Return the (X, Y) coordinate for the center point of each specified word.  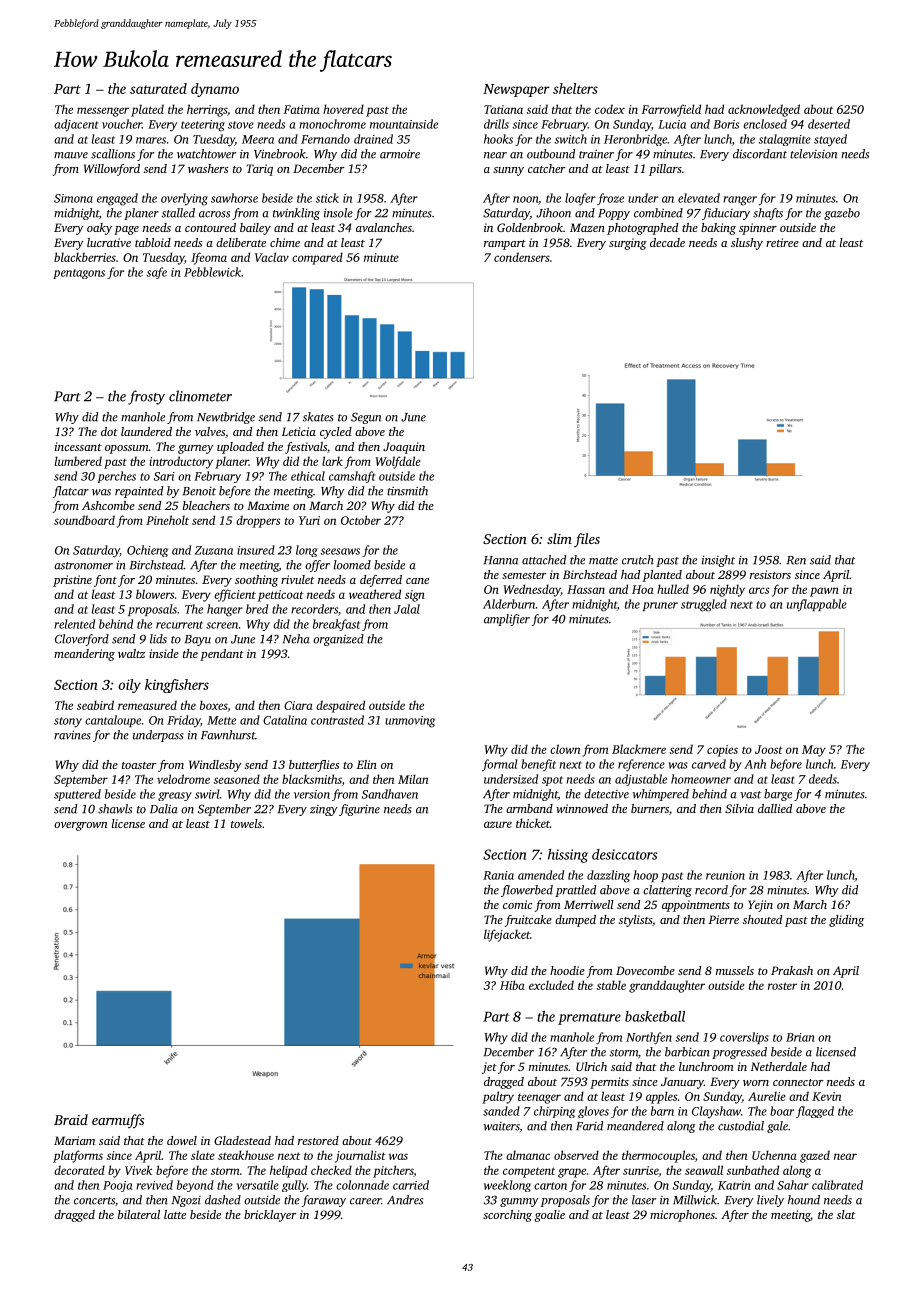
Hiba (512, 985)
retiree (782, 242)
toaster (139, 765)
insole (338, 213)
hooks (498, 139)
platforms (78, 1156)
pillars (665, 170)
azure (498, 824)
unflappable (817, 605)
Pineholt (167, 520)
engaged (117, 199)
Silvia (739, 808)
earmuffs (118, 1121)
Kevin (826, 1096)
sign (415, 596)
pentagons (79, 274)
